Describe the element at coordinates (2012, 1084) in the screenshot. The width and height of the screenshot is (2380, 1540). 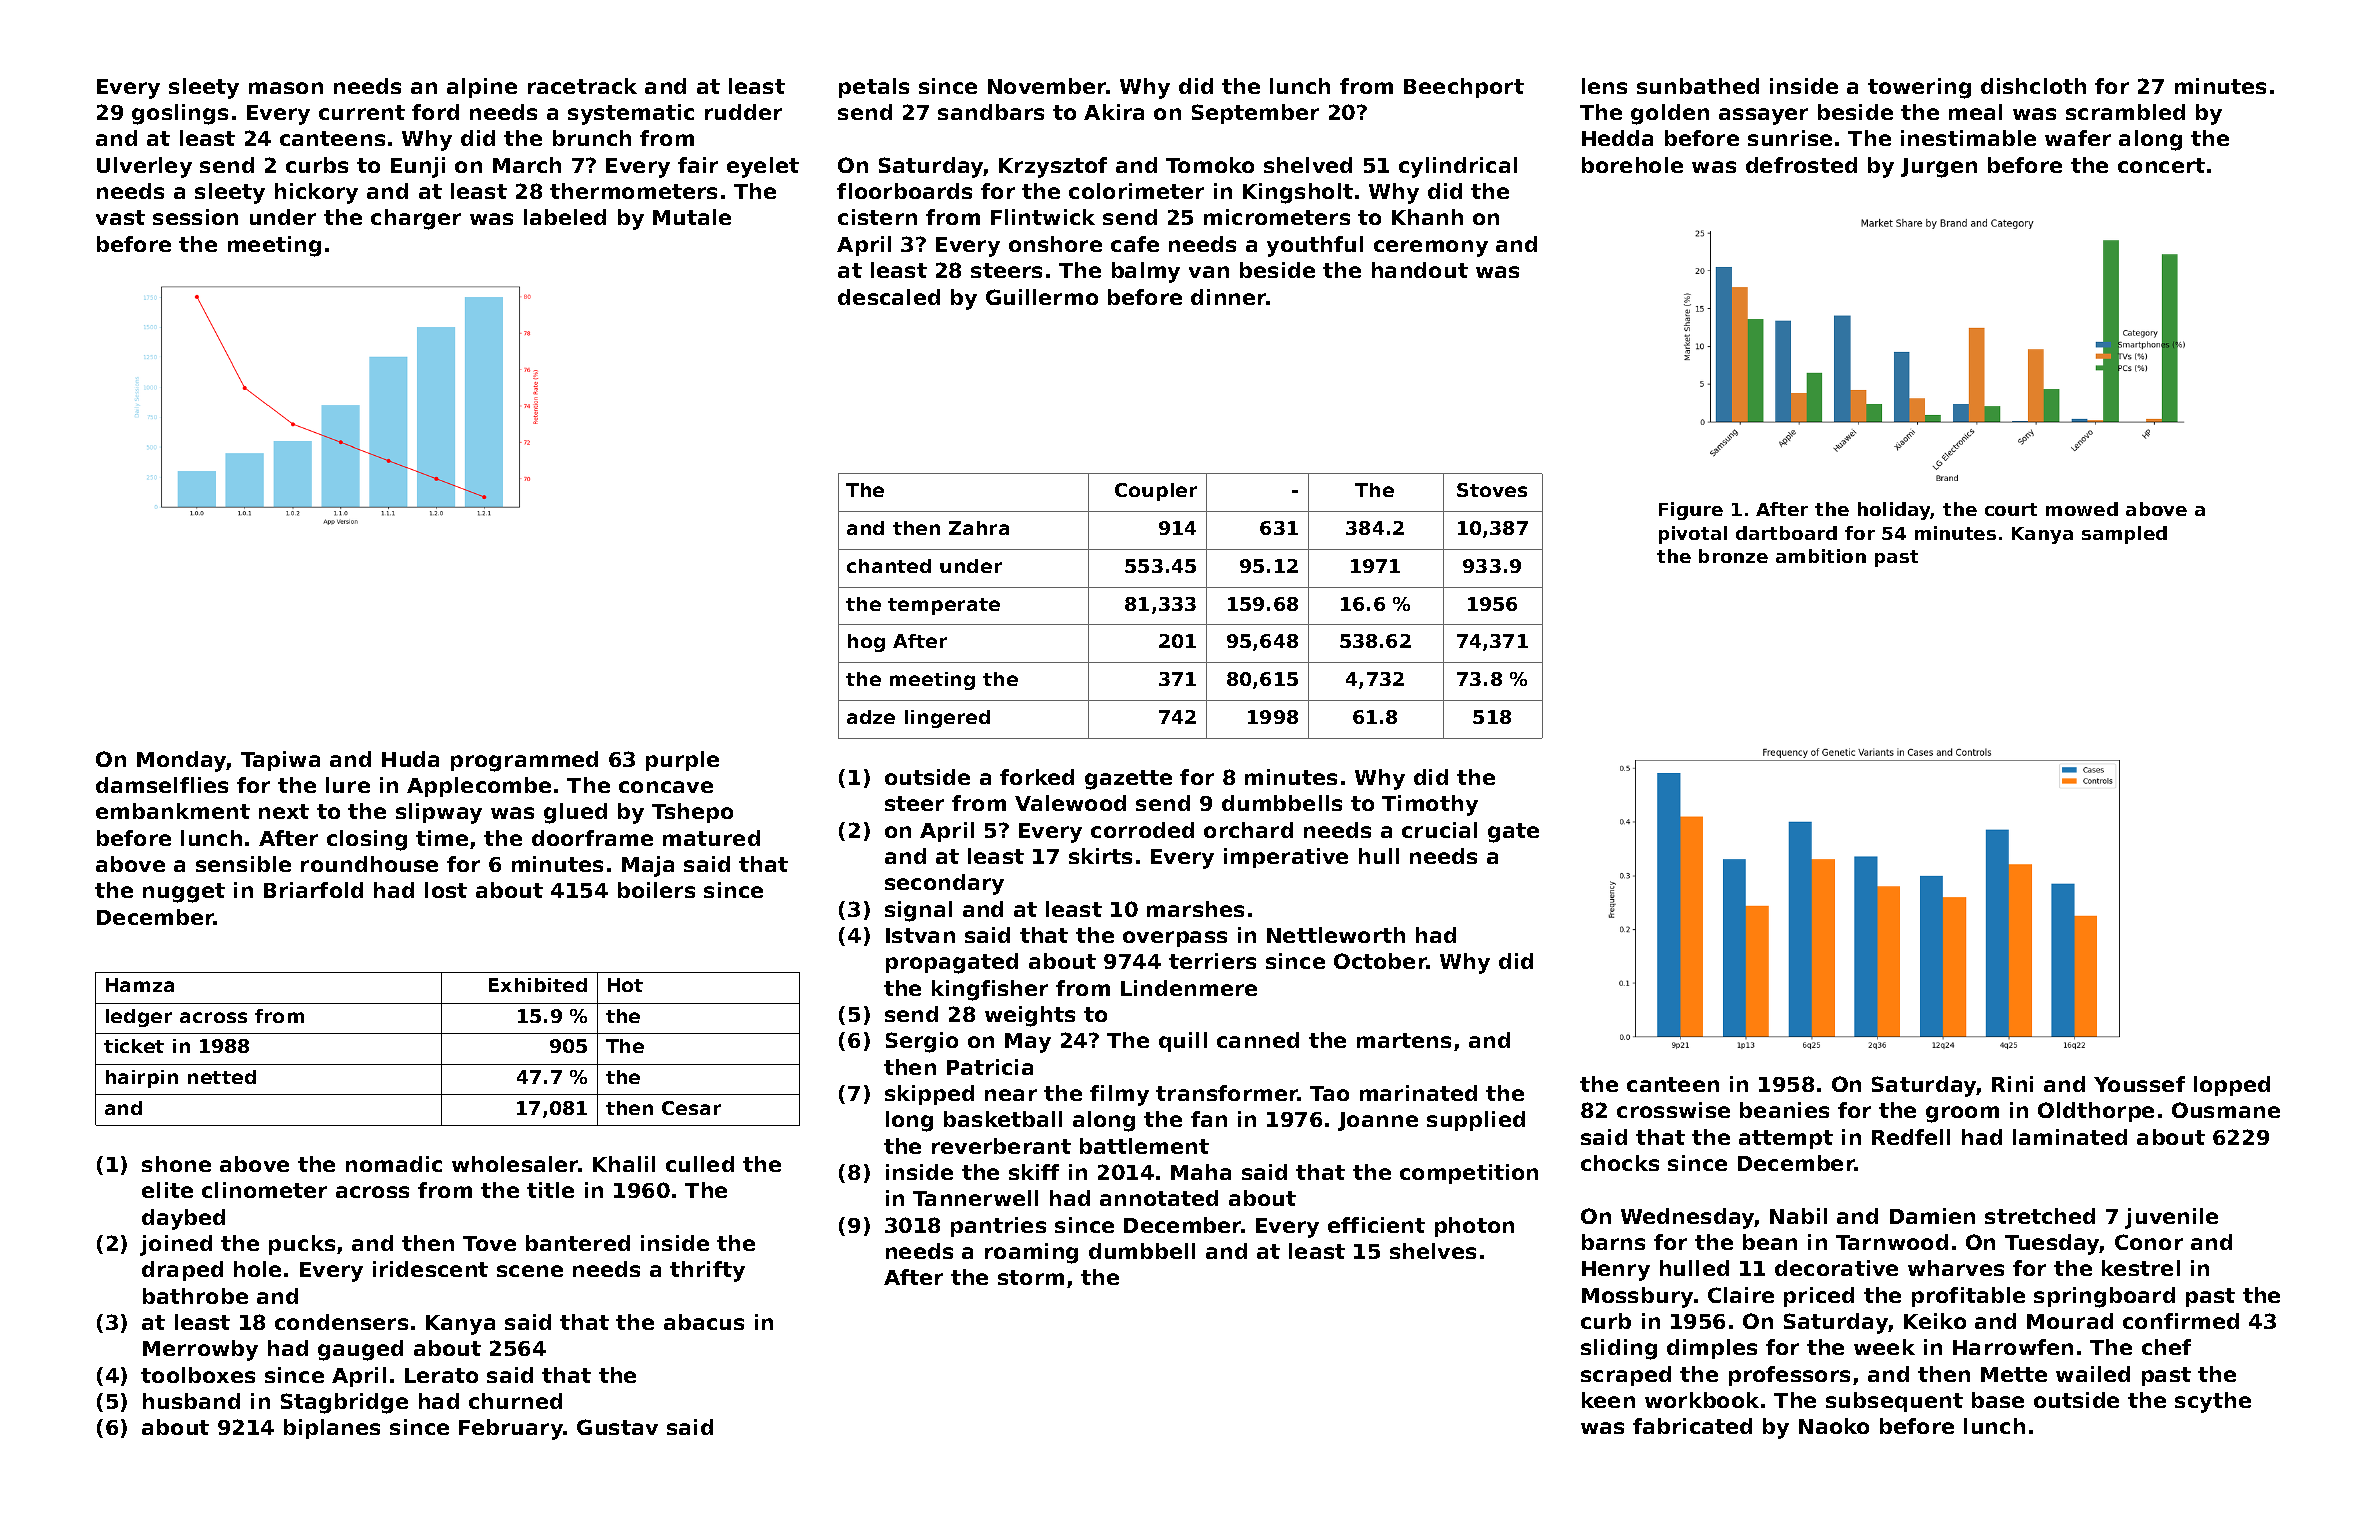
I see `Rini` at that location.
